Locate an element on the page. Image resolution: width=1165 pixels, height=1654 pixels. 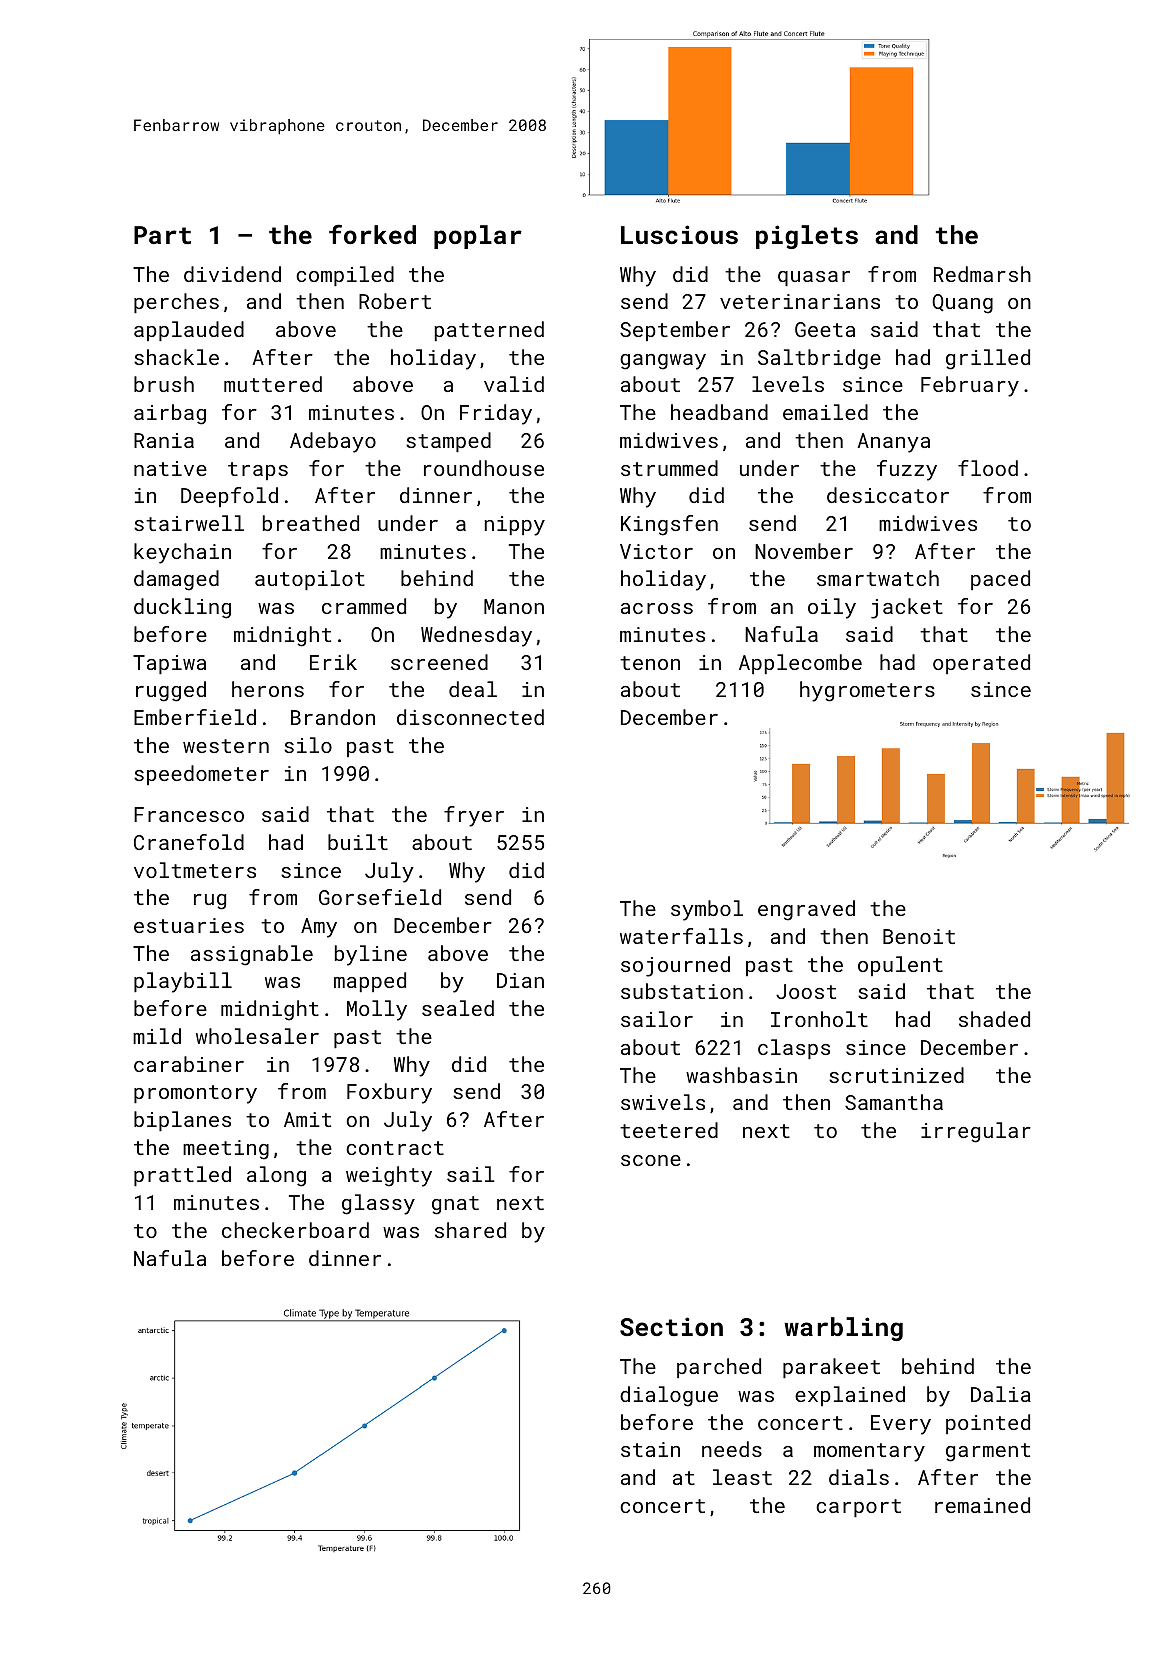
Manon is located at coordinates (514, 606).
